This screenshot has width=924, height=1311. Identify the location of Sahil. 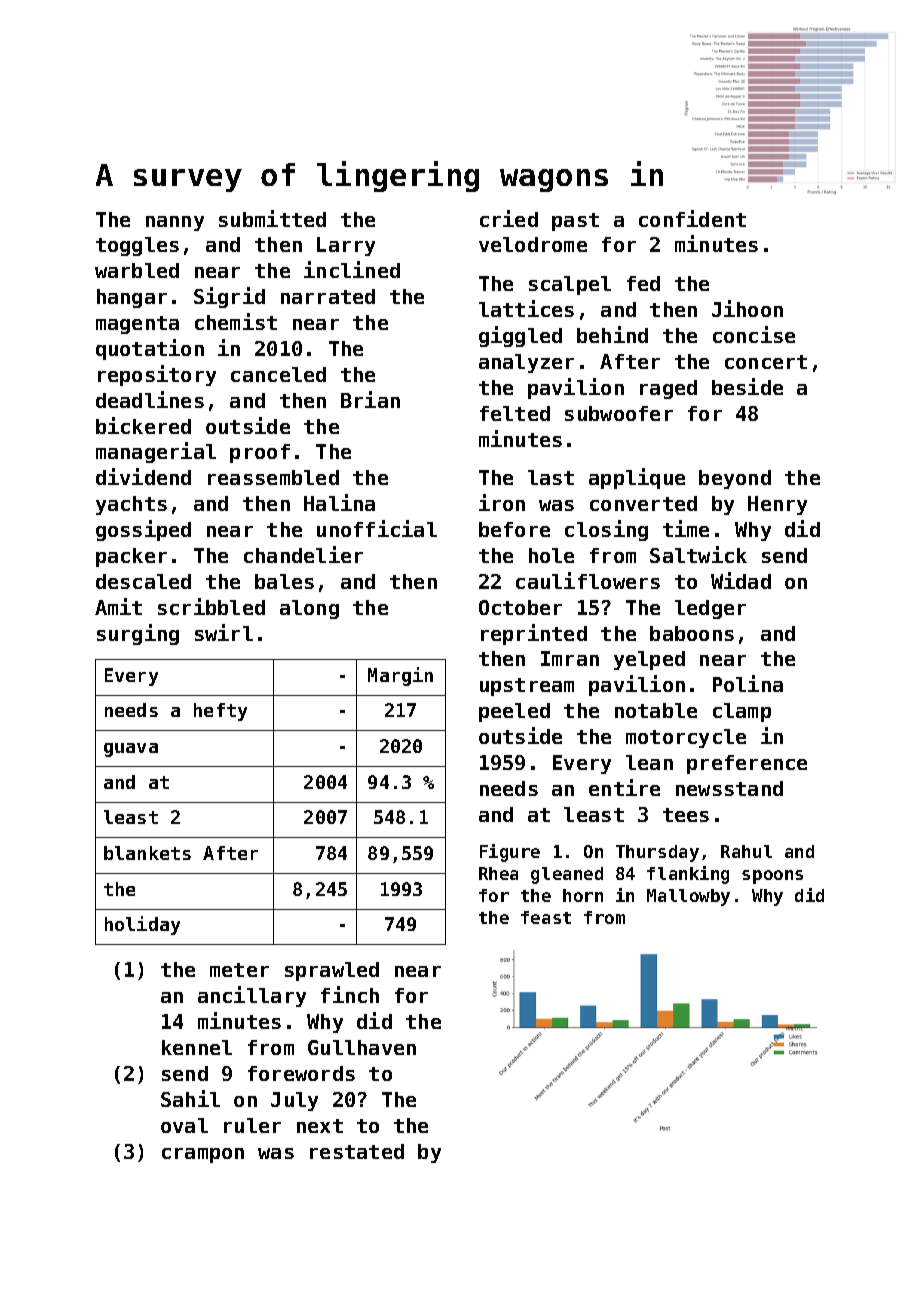
(190, 1098).
